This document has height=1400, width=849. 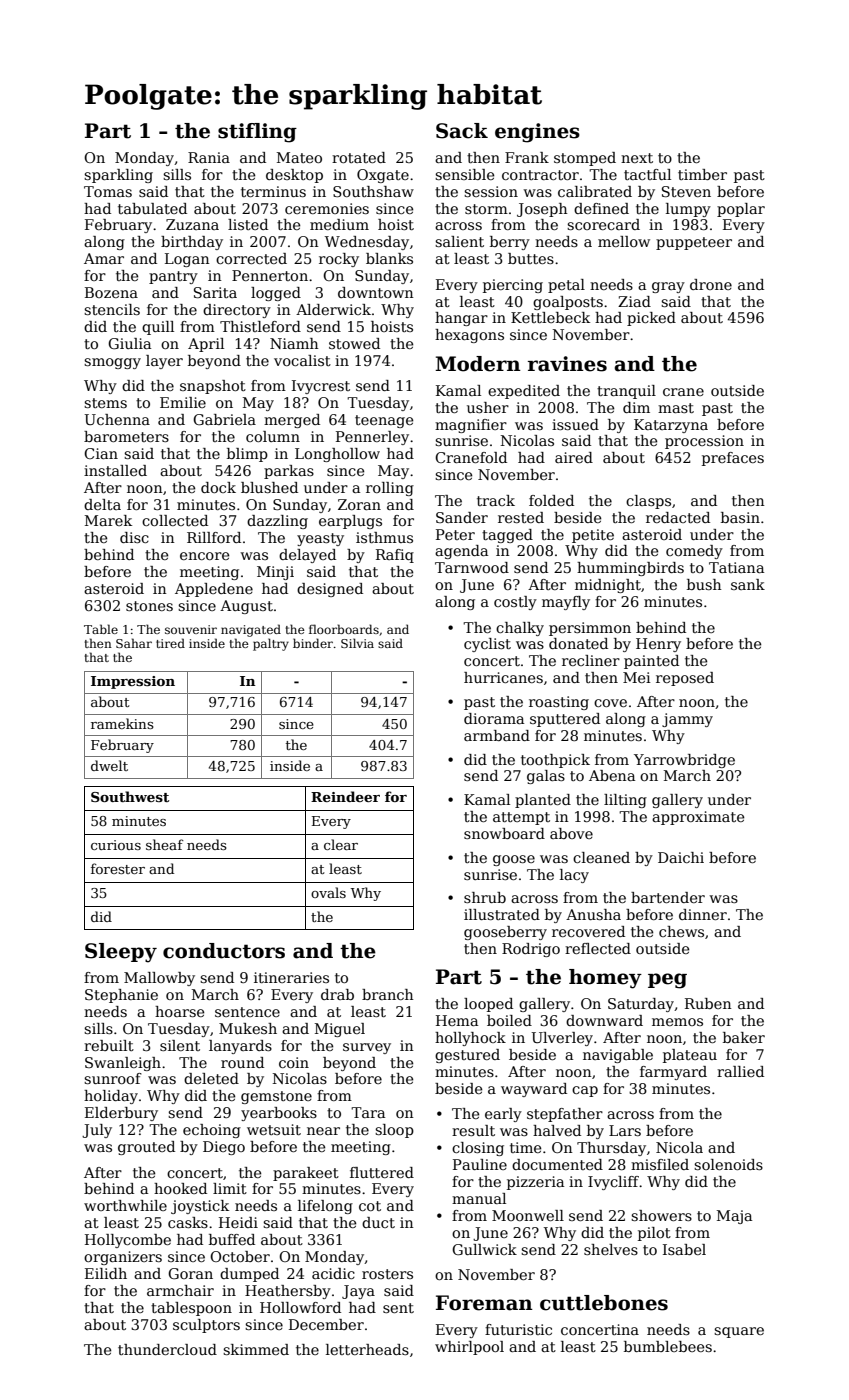 What do you see at coordinates (462, 131) in the document?
I see `Sack` at bounding box center [462, 131].
